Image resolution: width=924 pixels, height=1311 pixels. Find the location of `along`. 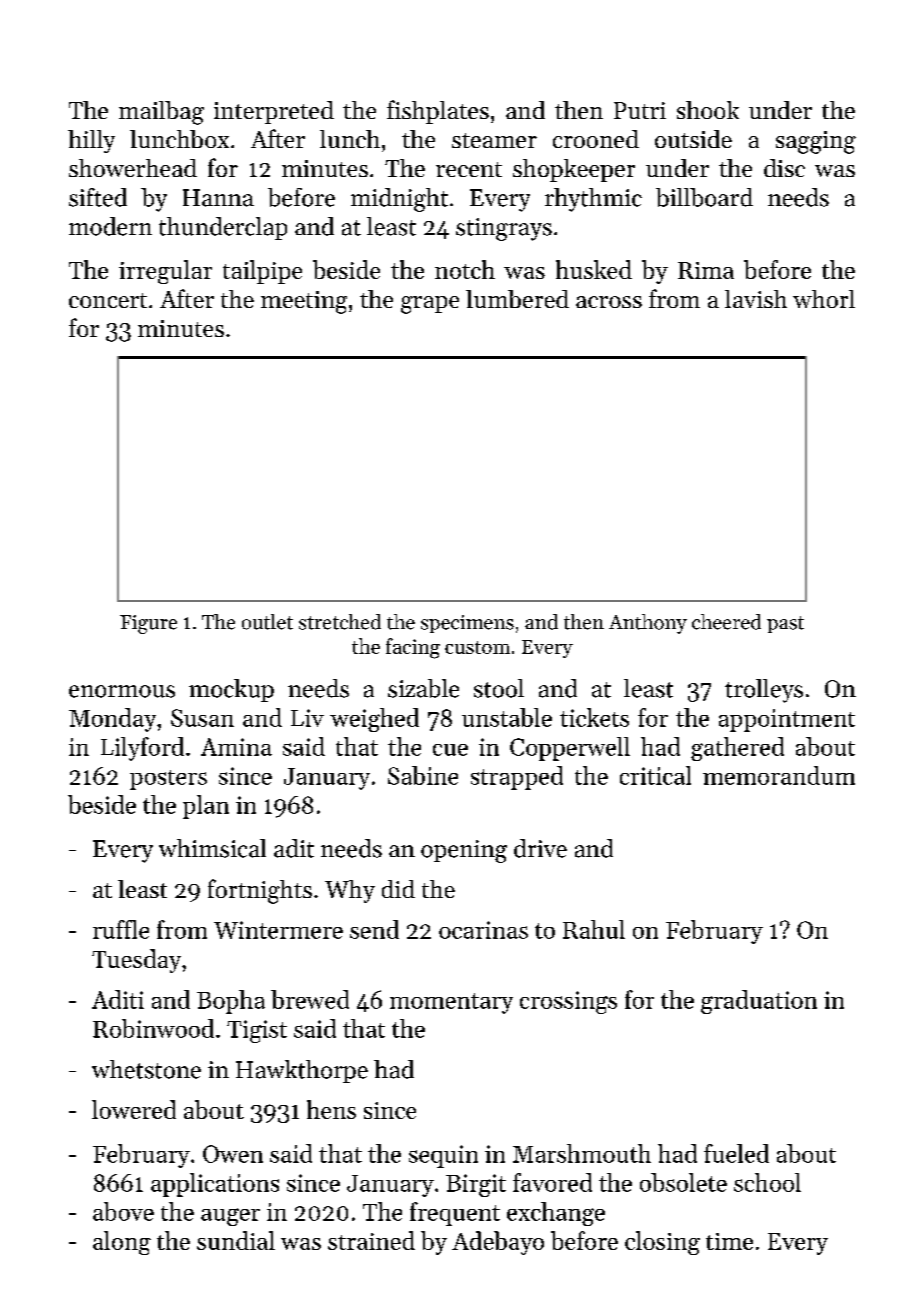

along is located at coordinates (122, 1243).
